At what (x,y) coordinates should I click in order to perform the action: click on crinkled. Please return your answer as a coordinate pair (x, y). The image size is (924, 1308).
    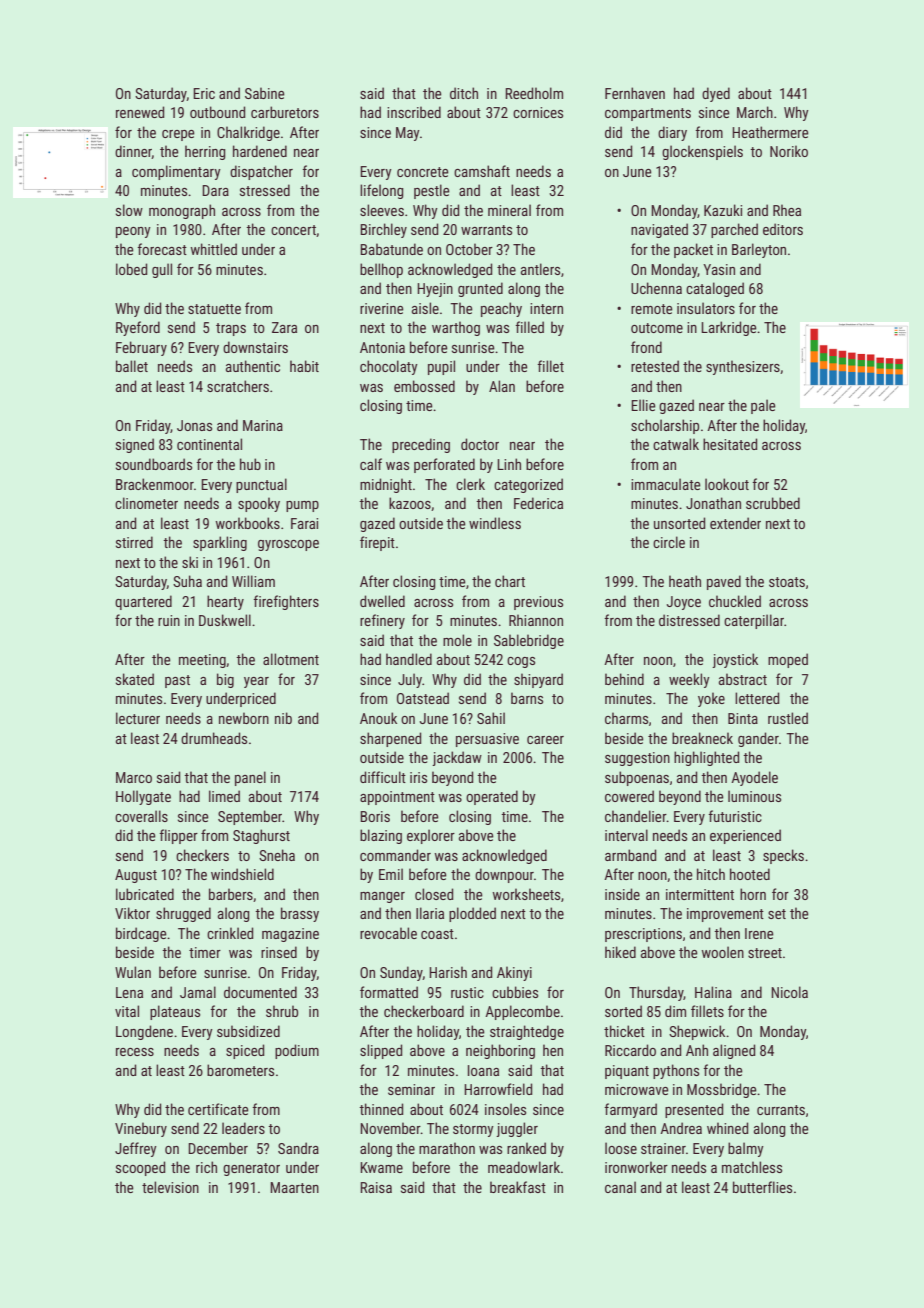
    Looking at the image, I should click on (230, 933).
